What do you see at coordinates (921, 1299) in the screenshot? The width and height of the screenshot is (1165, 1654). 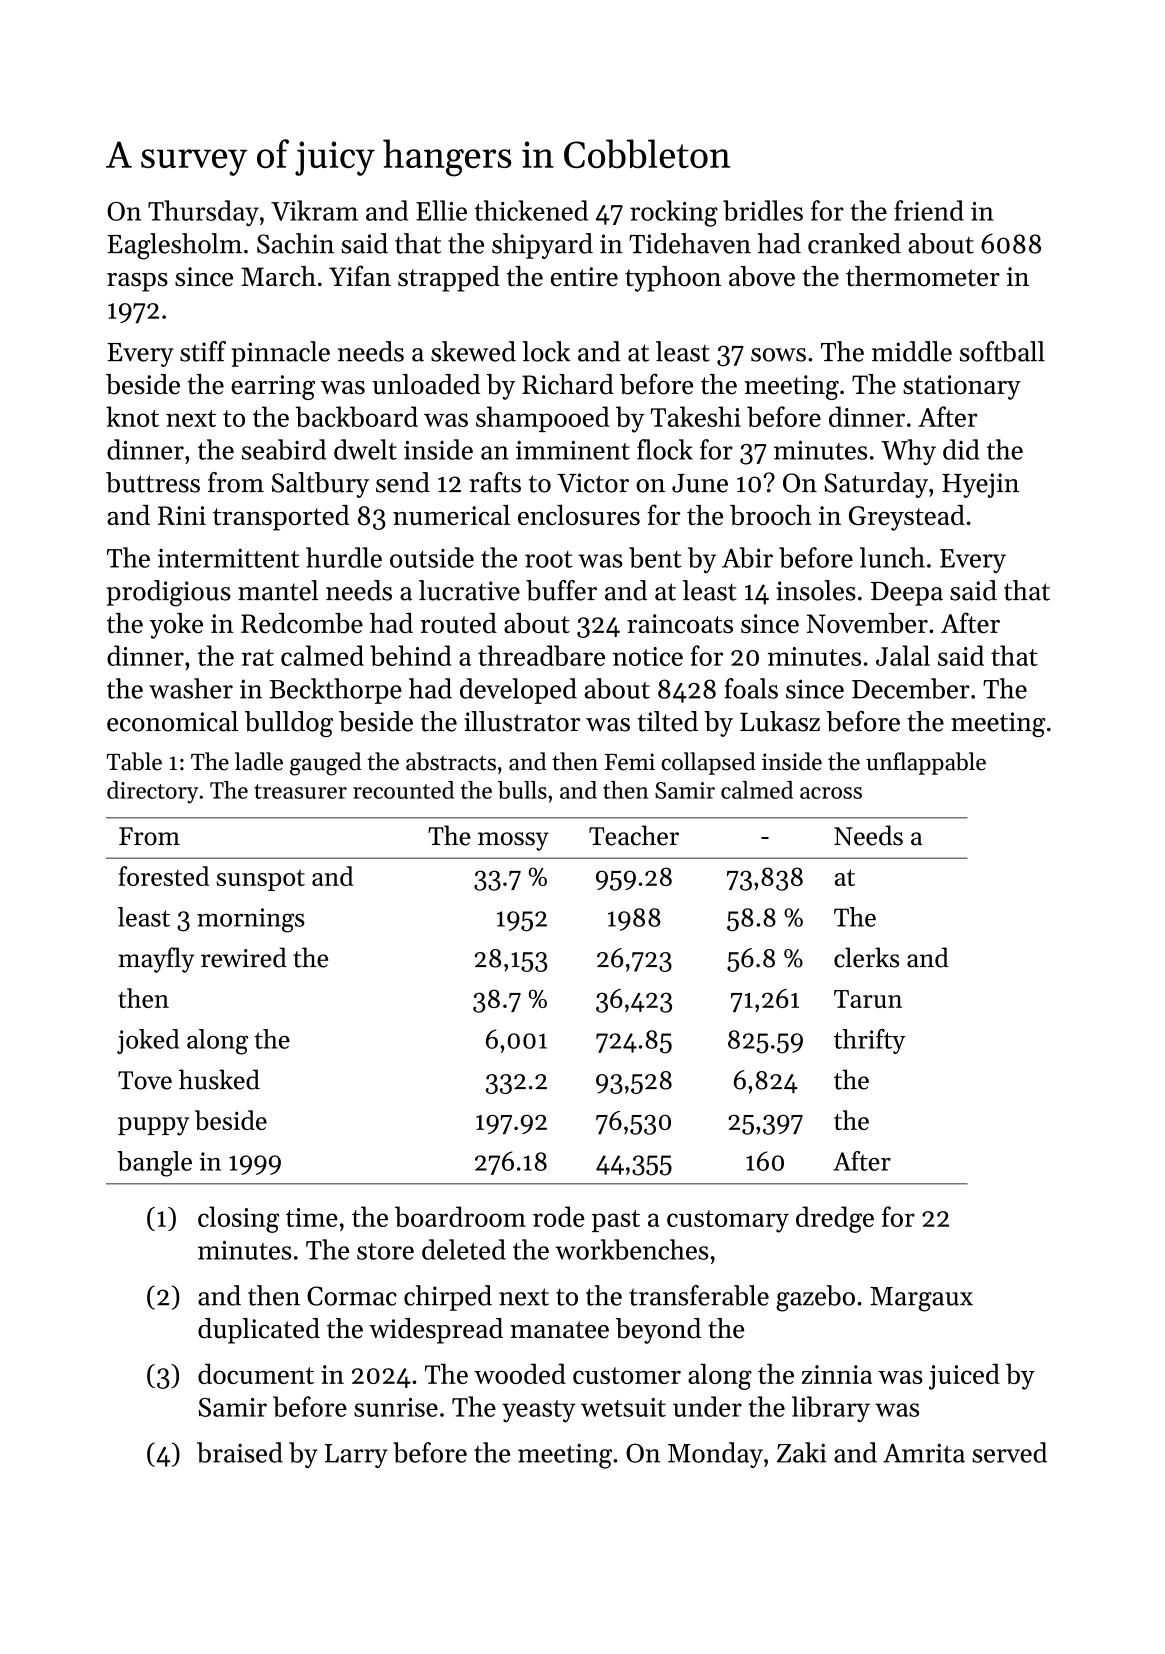 I see `Margaux` at bounding box center [921, 1299].
